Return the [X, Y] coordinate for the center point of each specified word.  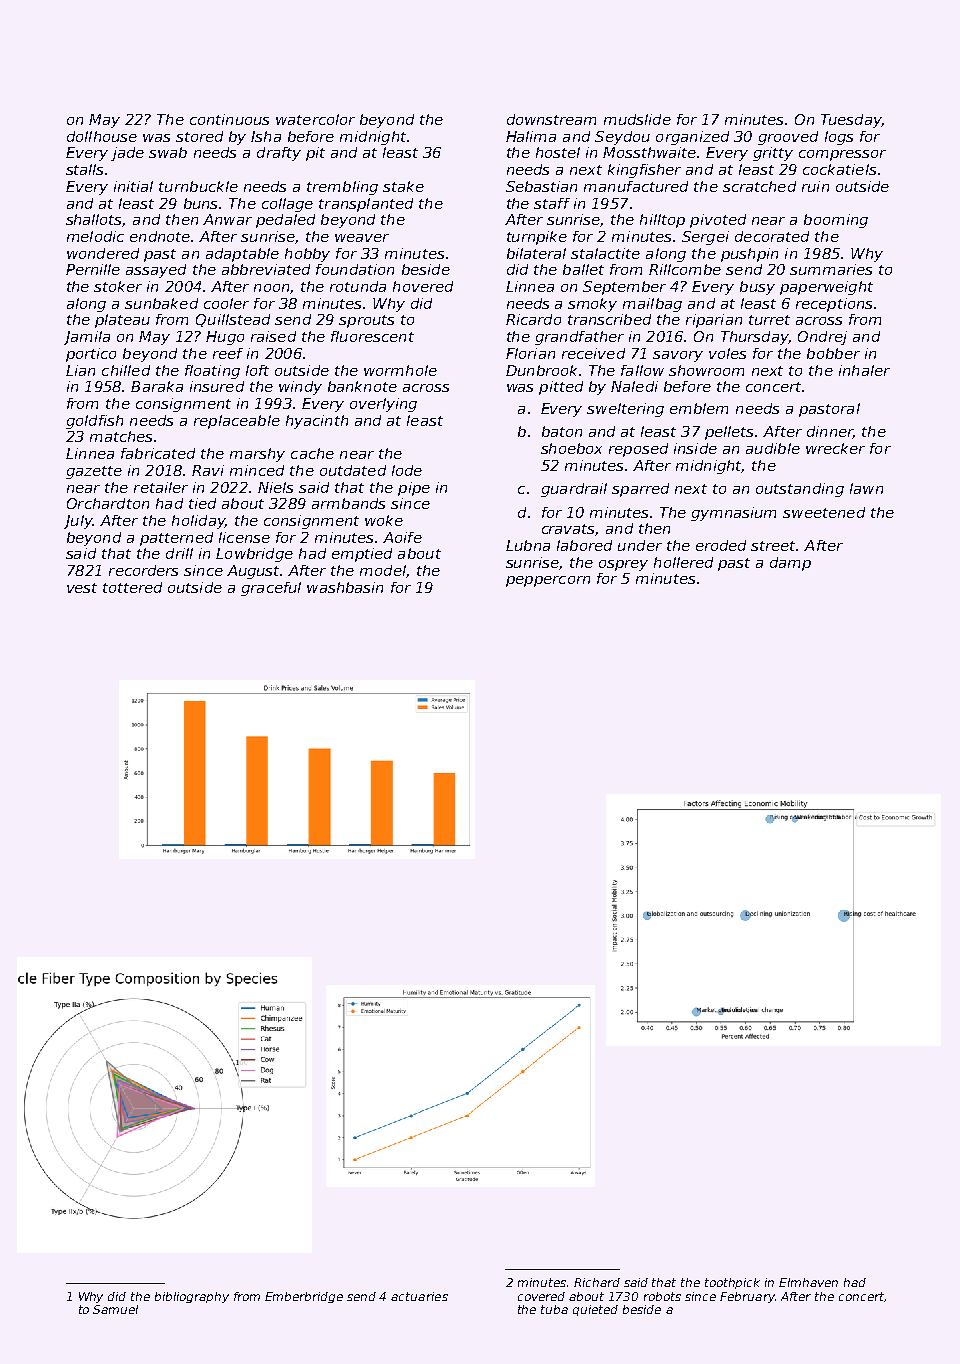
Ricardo [533, 319]
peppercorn [548, 581]
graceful [271, 589]
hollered [683, 562]
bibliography [192, 1297]
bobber [833, 353]
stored [199, 136]
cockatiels [839, 169]
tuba [554, 1309]
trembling [342, 188]
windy [300, 388]
